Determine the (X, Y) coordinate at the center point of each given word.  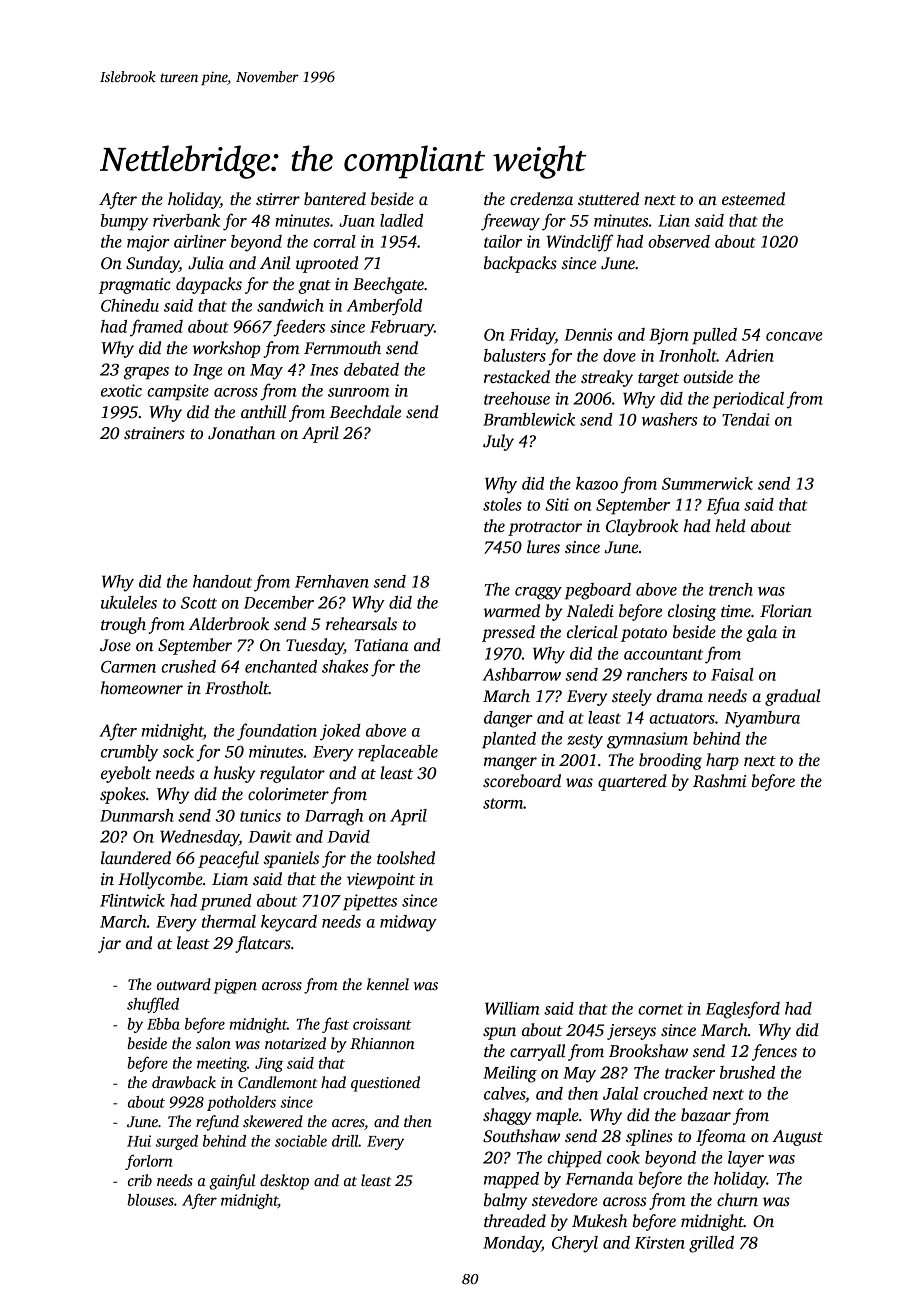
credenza (541, 199)
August (797, 1138)
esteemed (753, 199)
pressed (508, 633)
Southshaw (521, 1136)
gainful (232, 1182)
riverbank (186, 220)
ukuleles (129, 602)
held (730, 526)
